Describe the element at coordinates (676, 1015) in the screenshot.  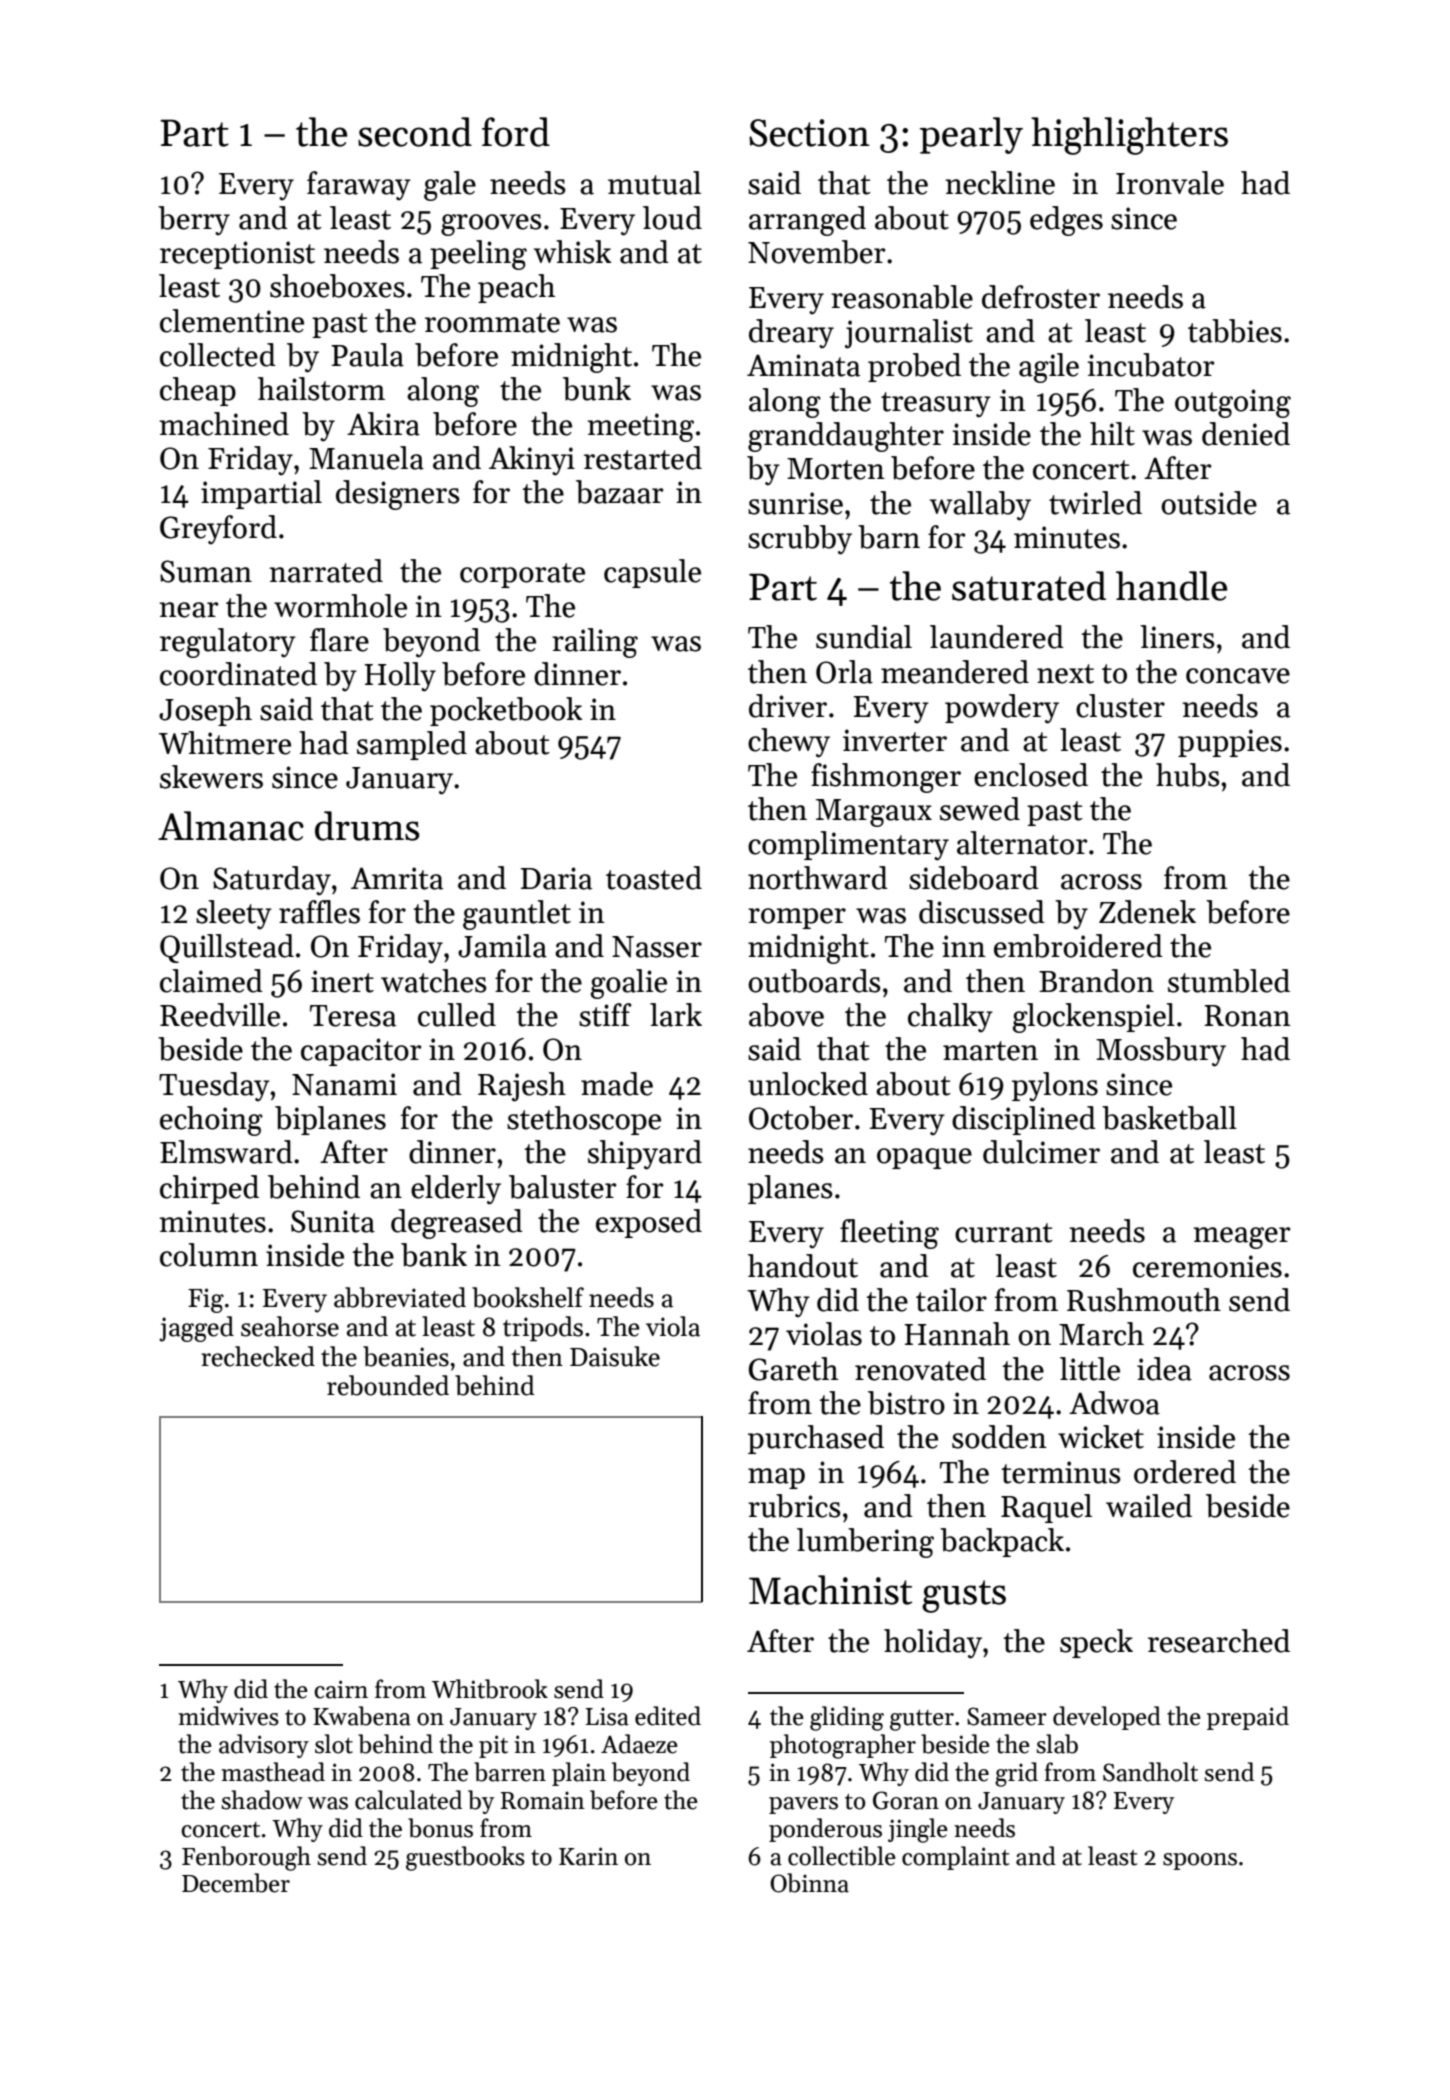
I see `lark` at that location.
